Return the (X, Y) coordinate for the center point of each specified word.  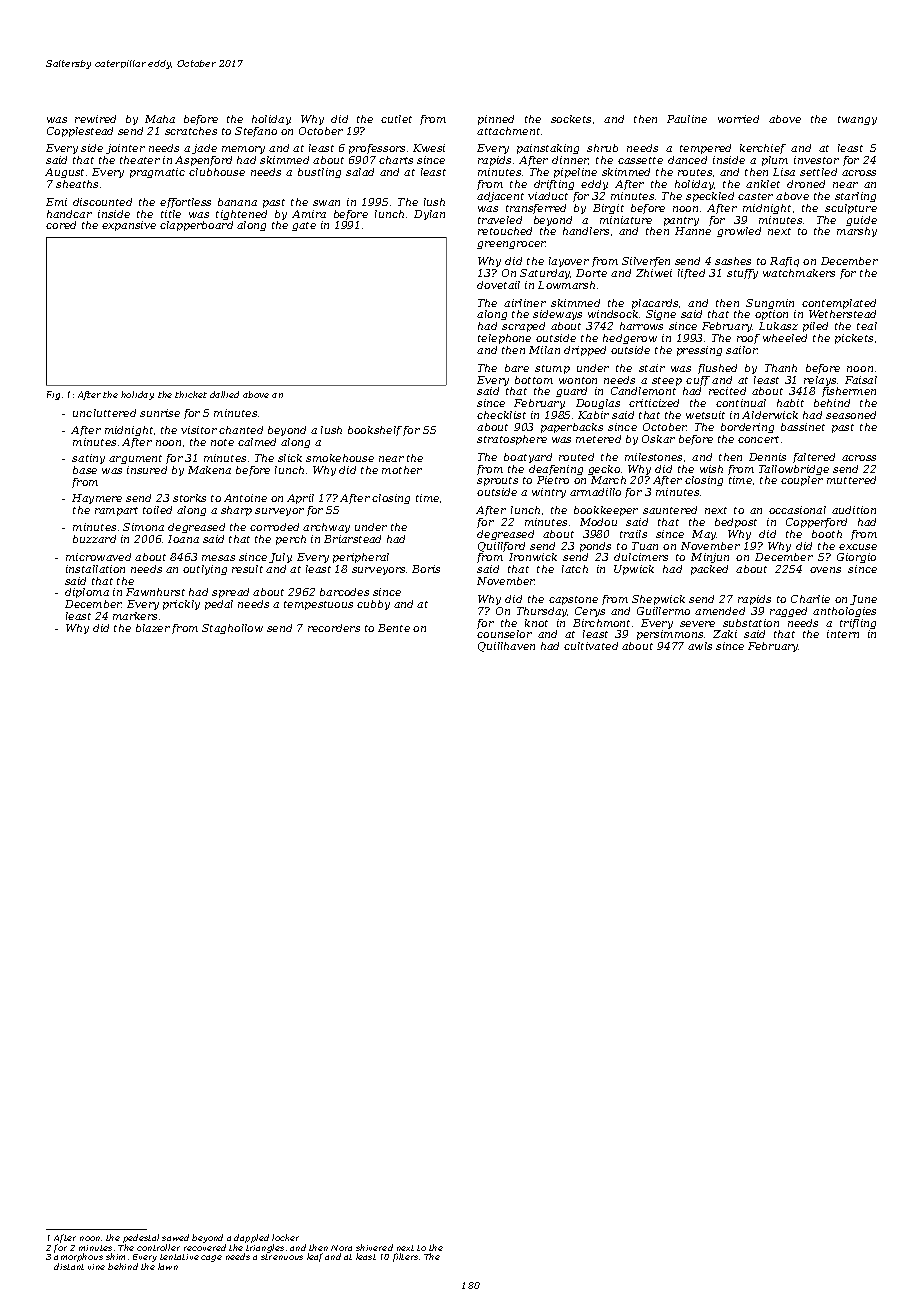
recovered (205, 1247)
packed (709, 570)
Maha (160, 119)
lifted (691, 274)
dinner (570, 160)
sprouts (497, 481)
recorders (334, 628)
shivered (374, 1247)
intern (843, 634)
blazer (153, 628)
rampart (116, 511)
